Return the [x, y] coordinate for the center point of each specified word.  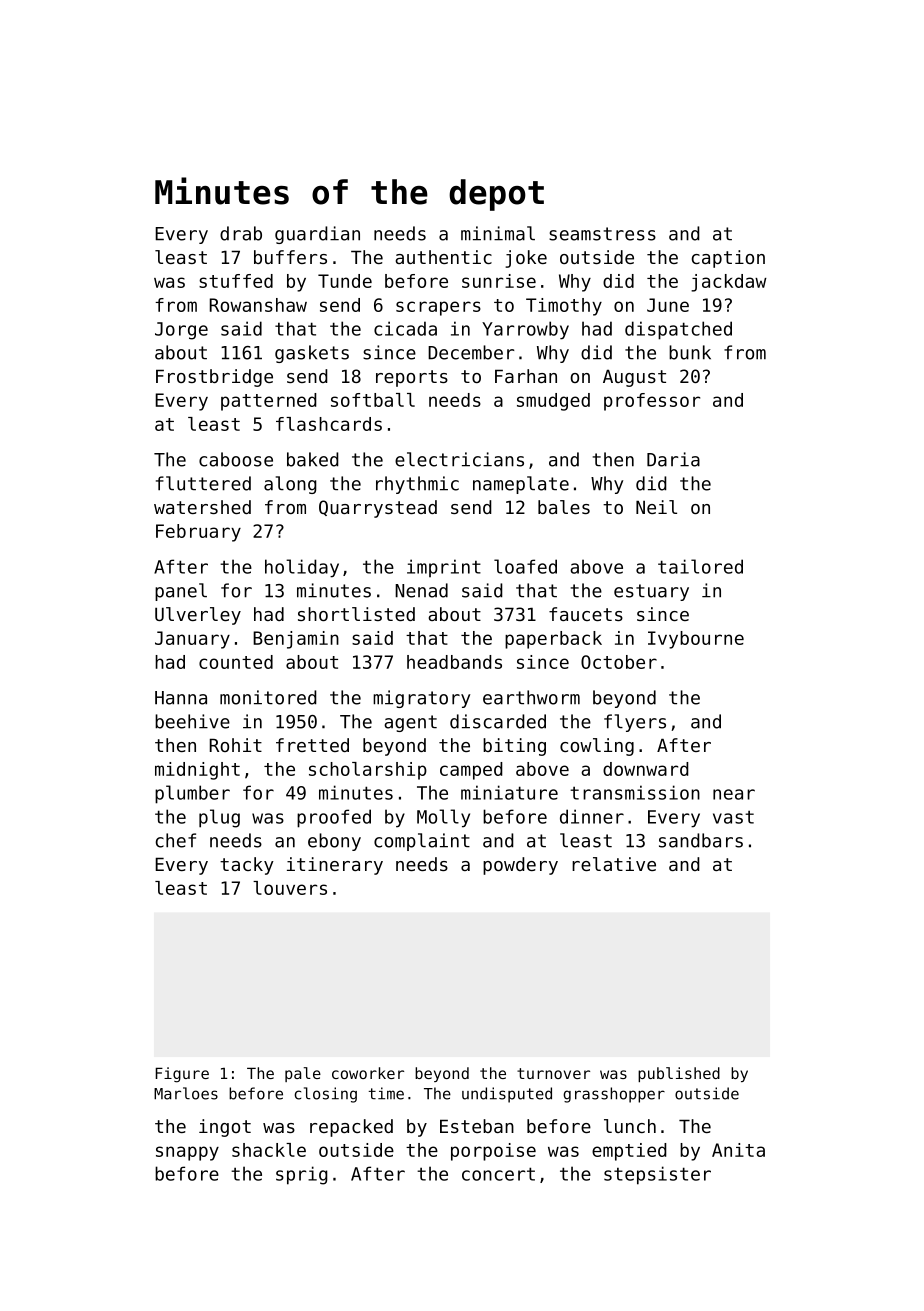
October [619, 662]
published [679, 1074]
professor [652, 402]
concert [498, 1174]
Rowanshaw [258, 305]
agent [410, 723]
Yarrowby [525, 330]
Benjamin [296, 640]
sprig [302, 1175]
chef [176, 840]
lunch [630, 1126]
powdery [520, 866]
